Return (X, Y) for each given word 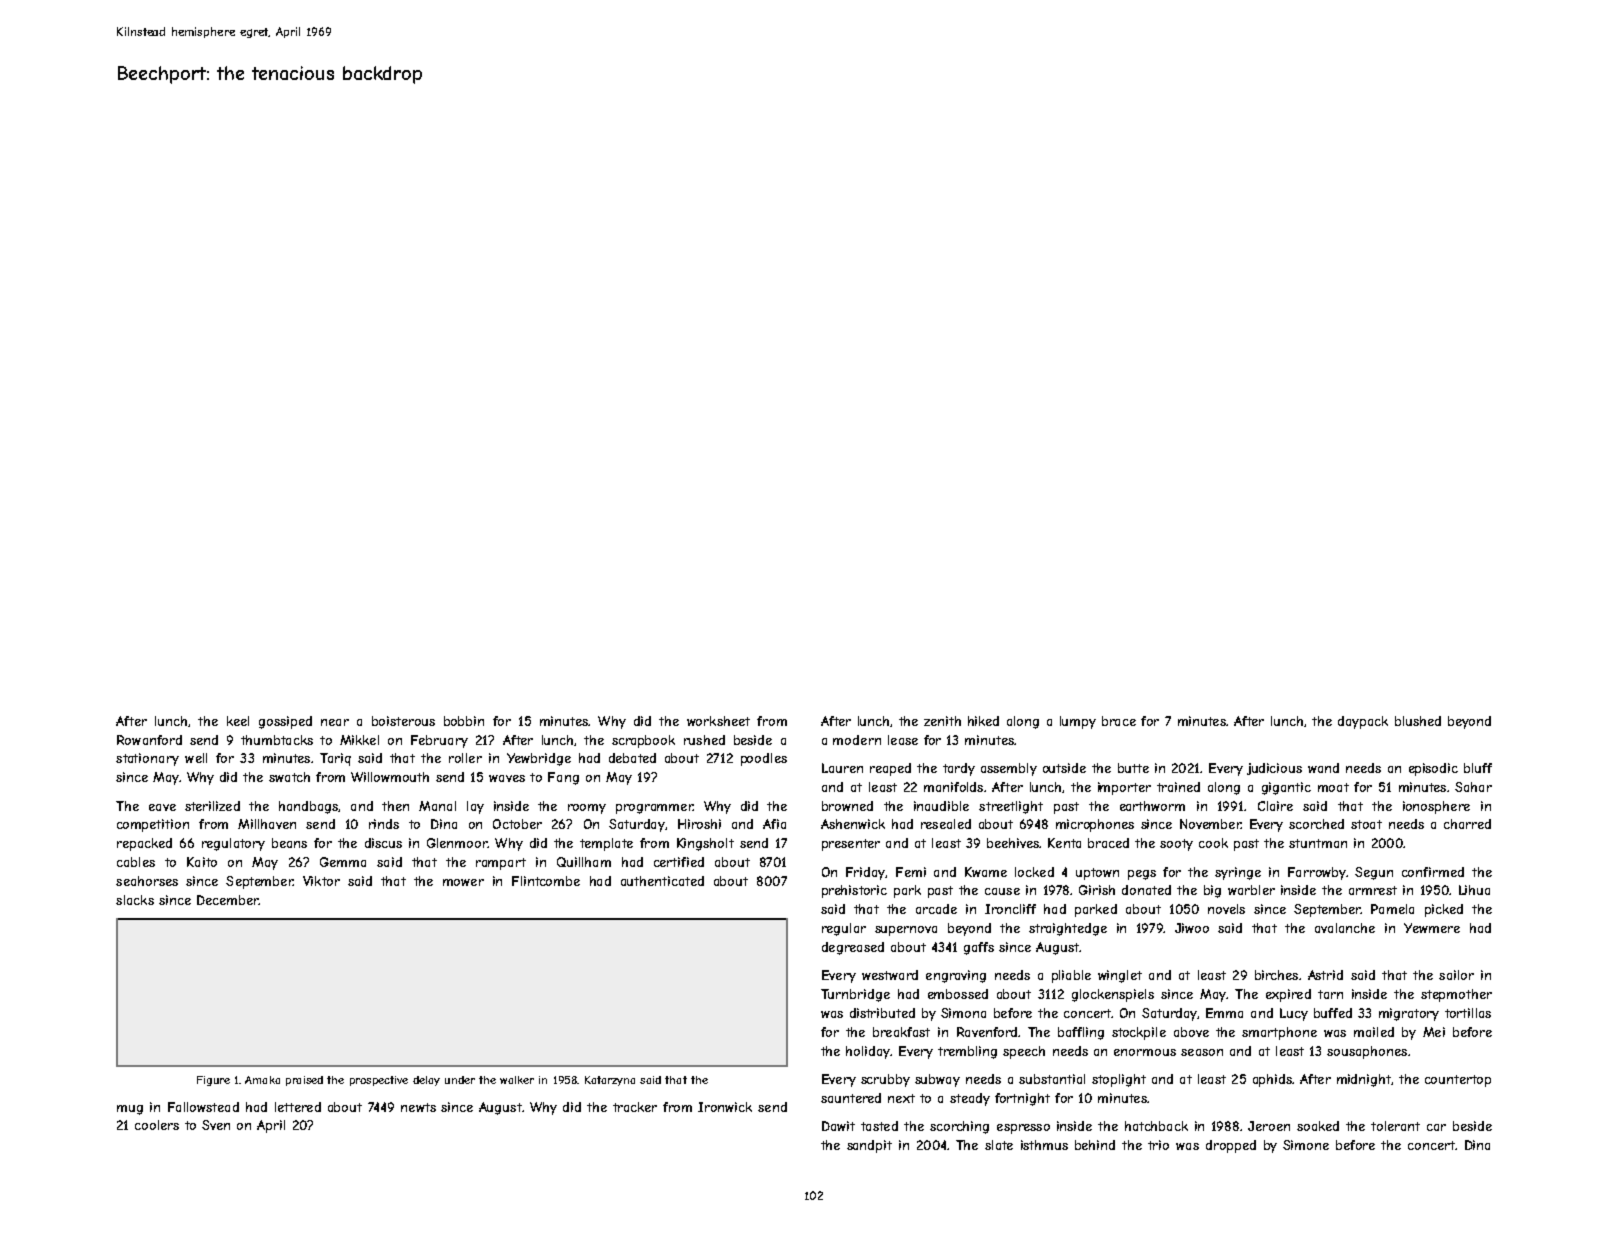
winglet (1120, 976)
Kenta (1064, 843)
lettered (298, 1107)
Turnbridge (855, 995)
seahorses (147, 881)
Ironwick (725, 1107)
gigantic (1286, 788)
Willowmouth (390, 777)
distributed (882, 1013)
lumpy (1078, 722)
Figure (213, 1081)
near (335, 722)
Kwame (986, 872)
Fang (563, 778)
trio (1158, 1145)
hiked (983, 721)
